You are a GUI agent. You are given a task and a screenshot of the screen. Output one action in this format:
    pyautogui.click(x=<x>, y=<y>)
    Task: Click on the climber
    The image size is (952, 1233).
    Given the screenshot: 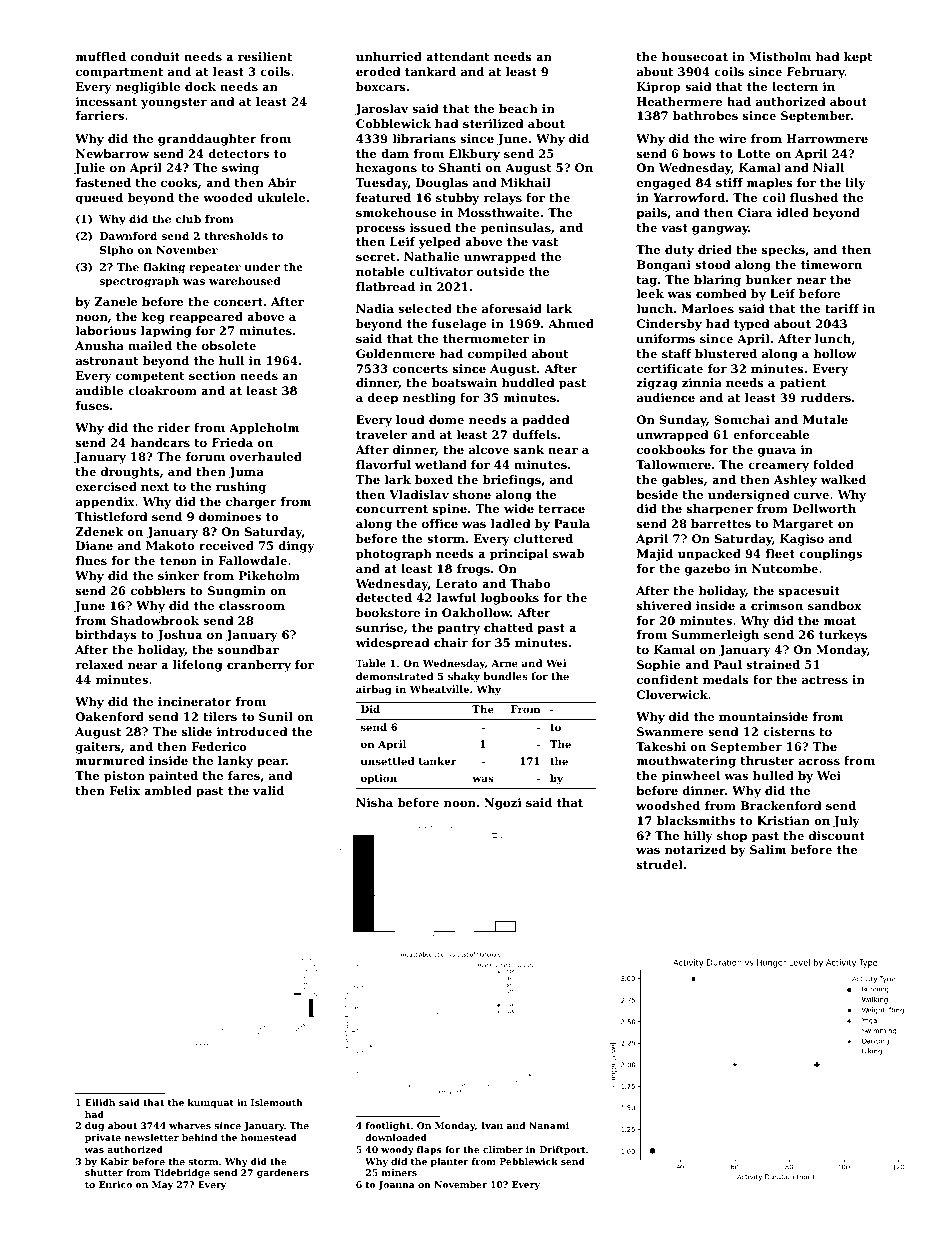 What is the action you would take?
    pyautogui.click(x=503, y=1149)
